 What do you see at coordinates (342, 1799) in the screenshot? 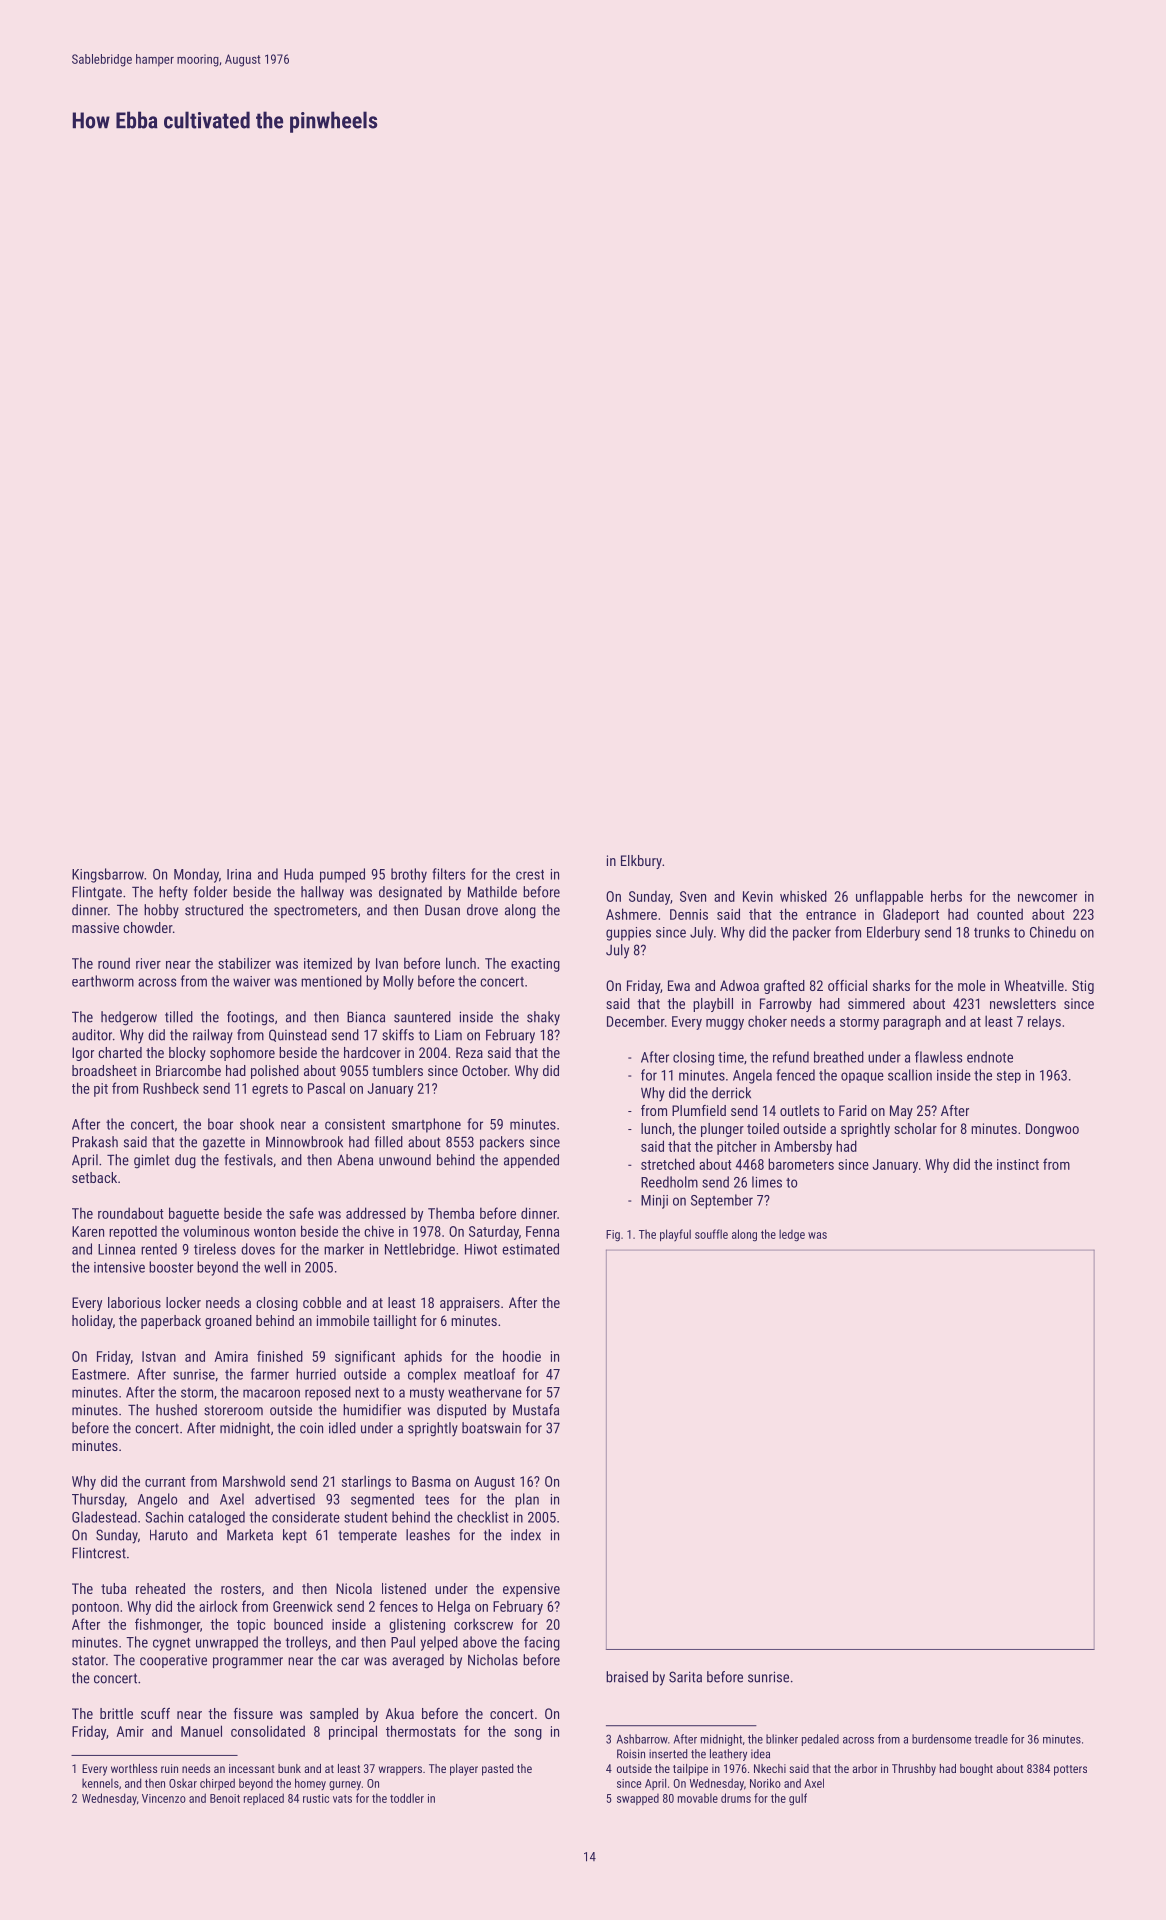
I see `vats` at bounding box center [342, 1799].
